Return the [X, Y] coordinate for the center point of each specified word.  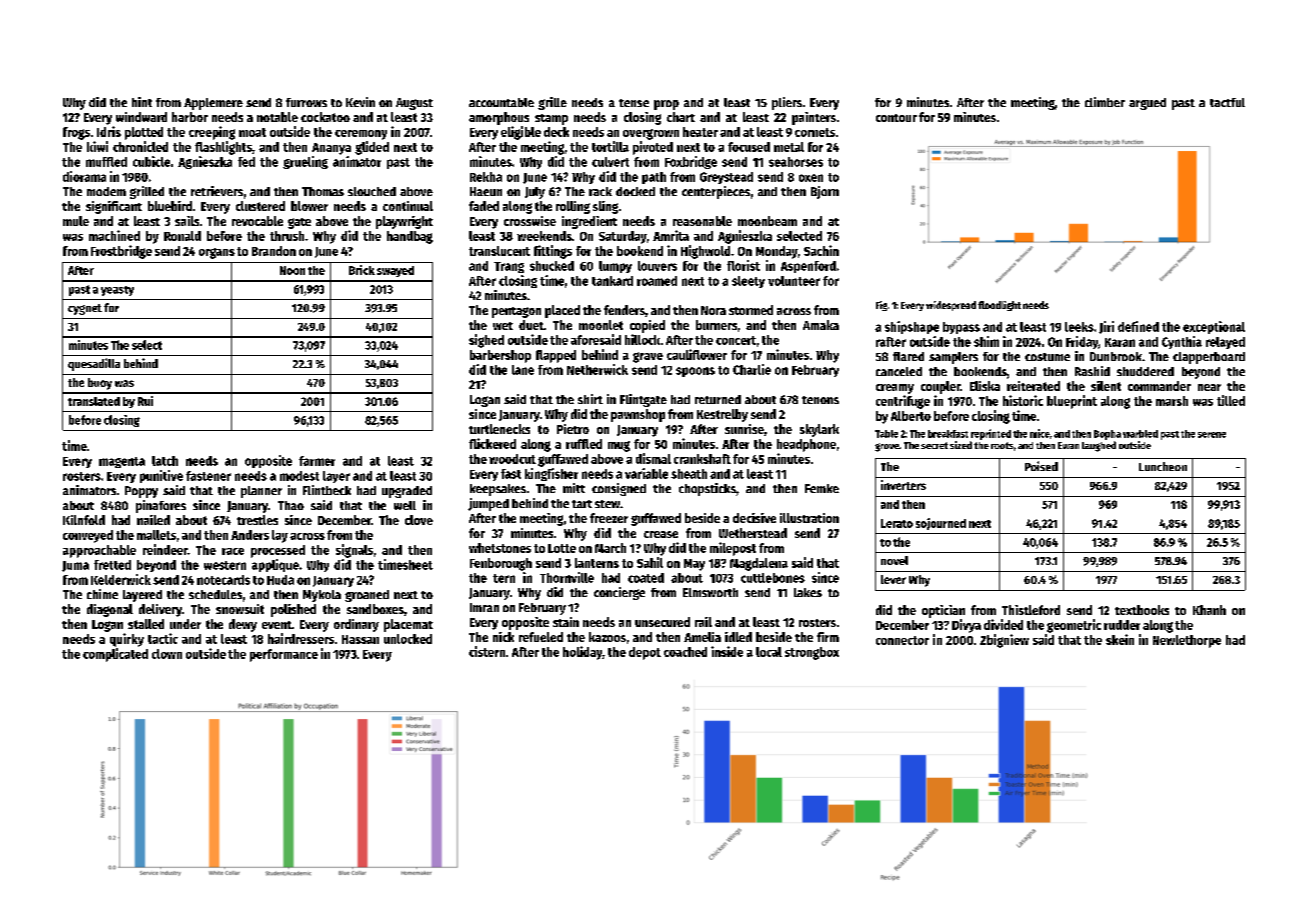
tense [634, 103]
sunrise [744, 429]
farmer [317, 461]
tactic [163, 638]
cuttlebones [773, 578]
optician [943, 611]
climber [1105, 102]
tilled [1231, 400]
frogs [76, 133]
